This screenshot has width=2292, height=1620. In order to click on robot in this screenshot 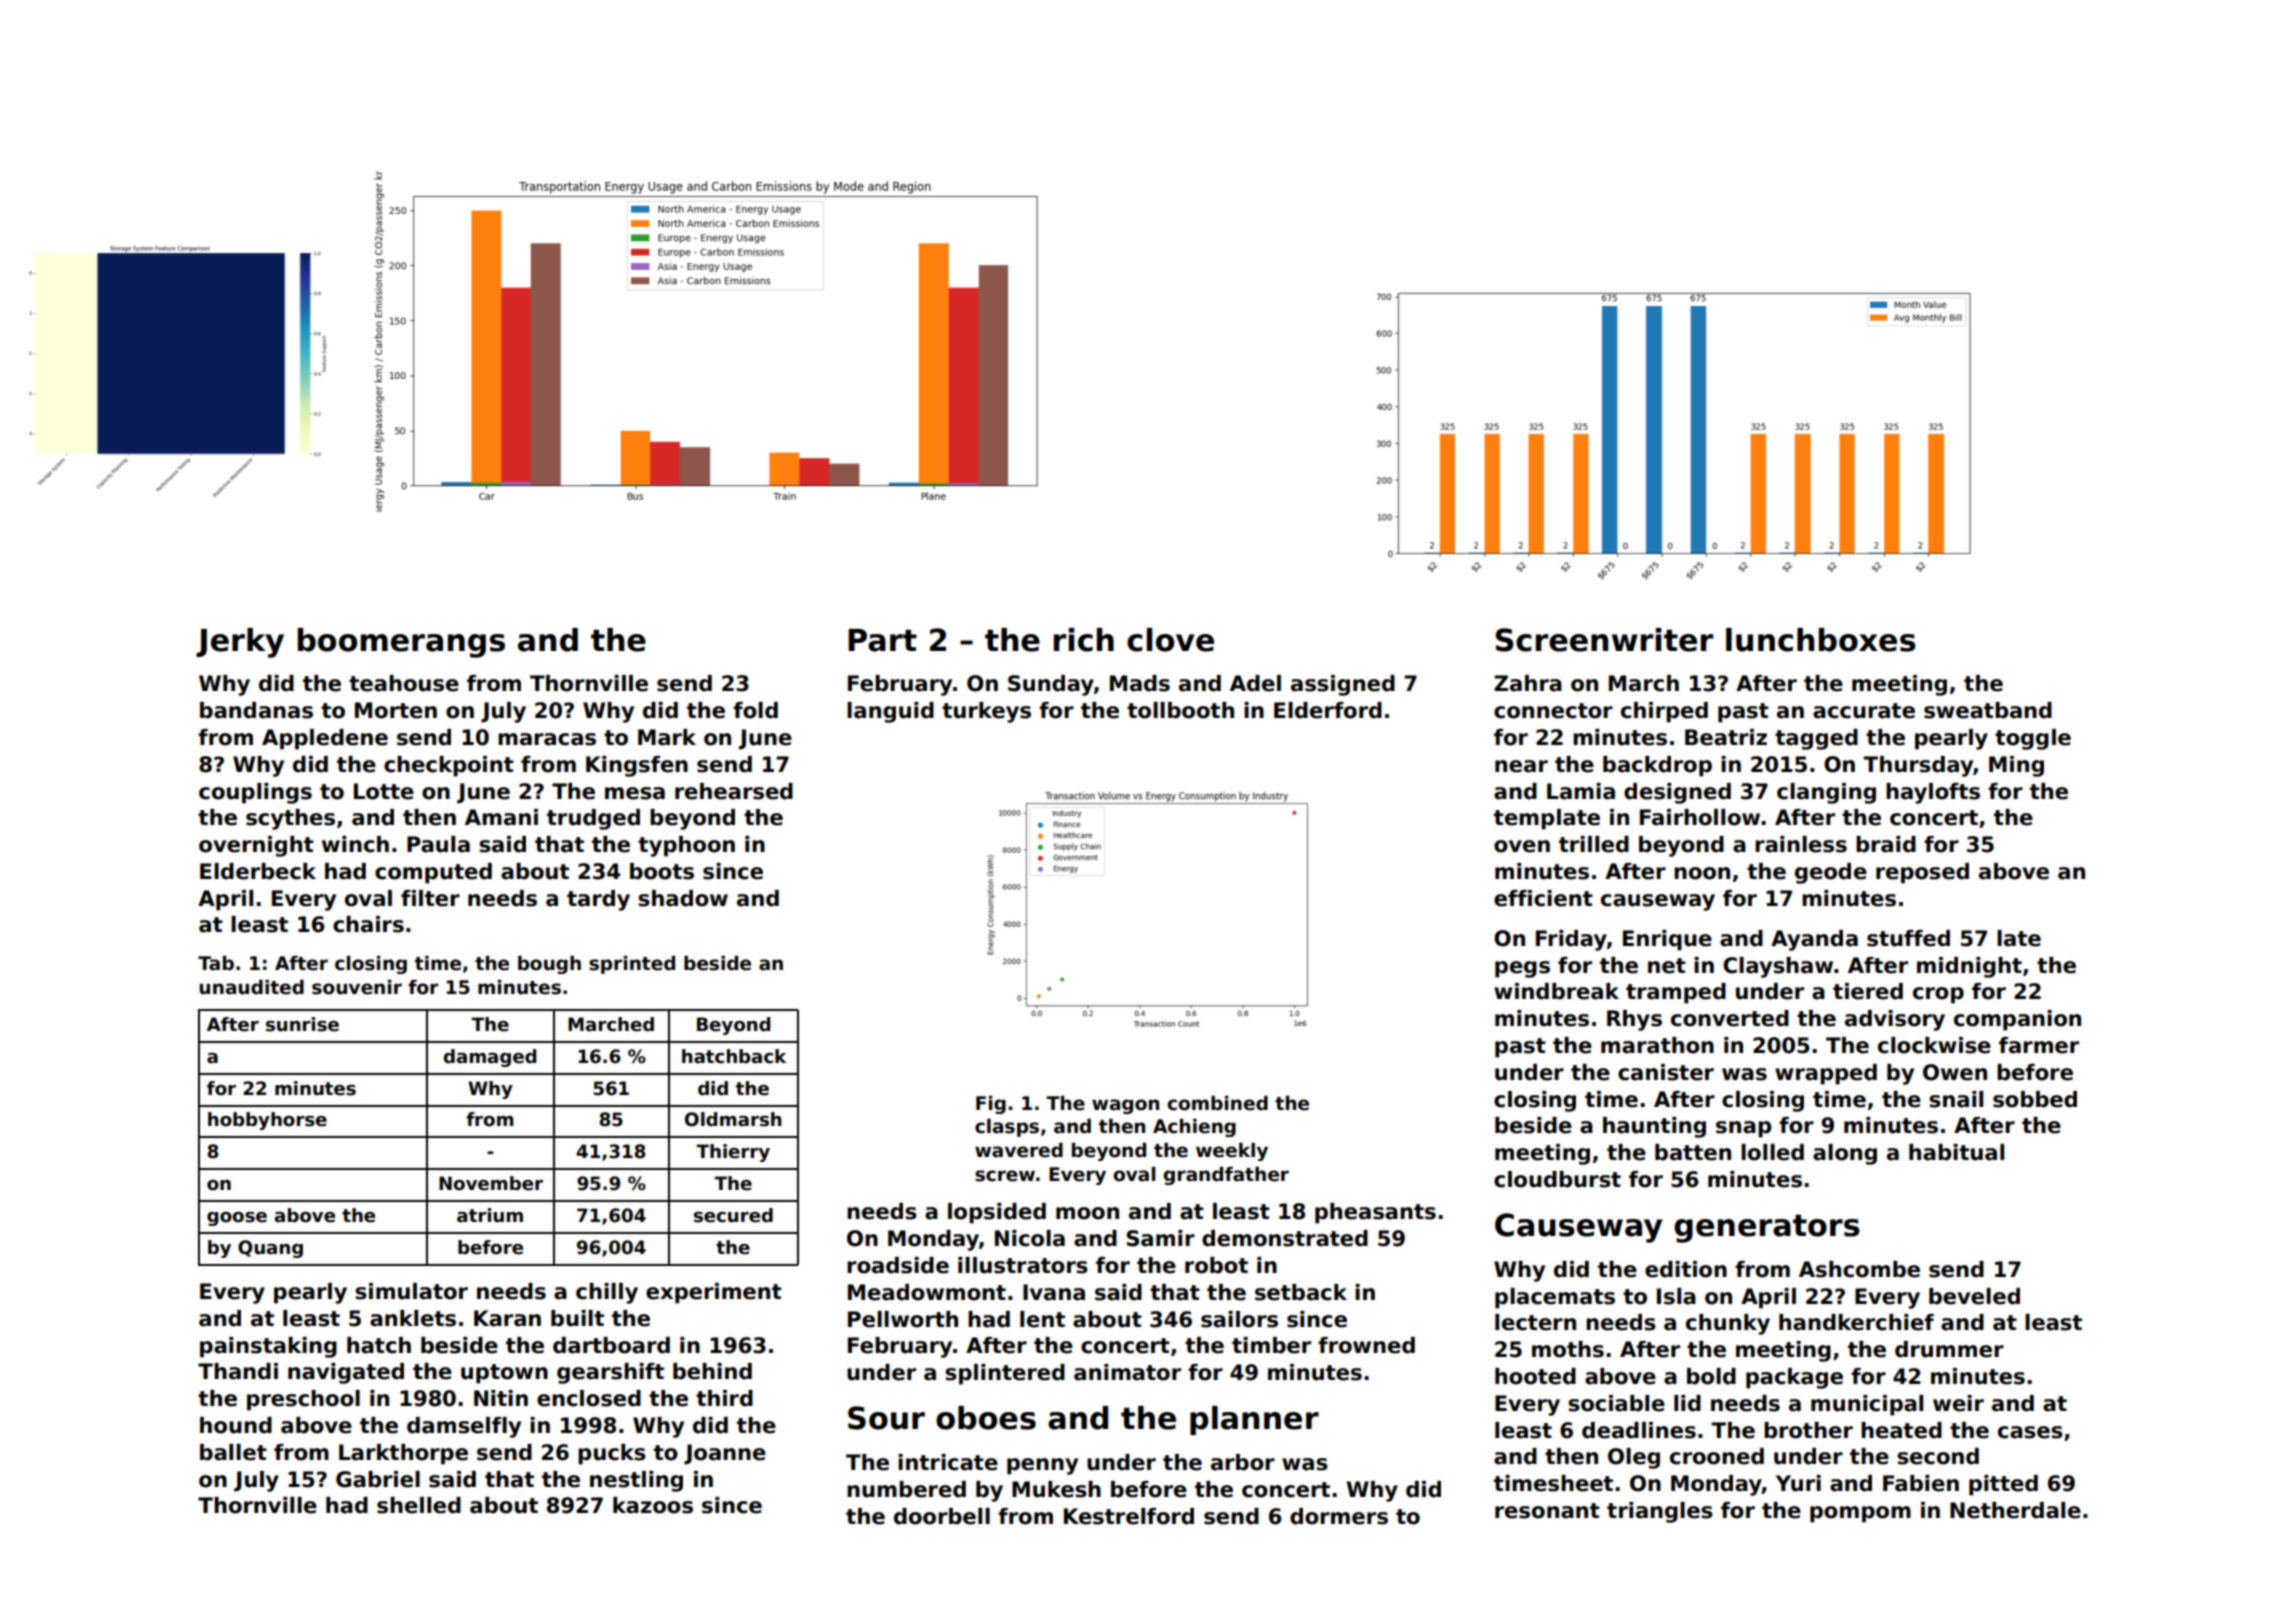, I will do `click(1216, 1265)`.
